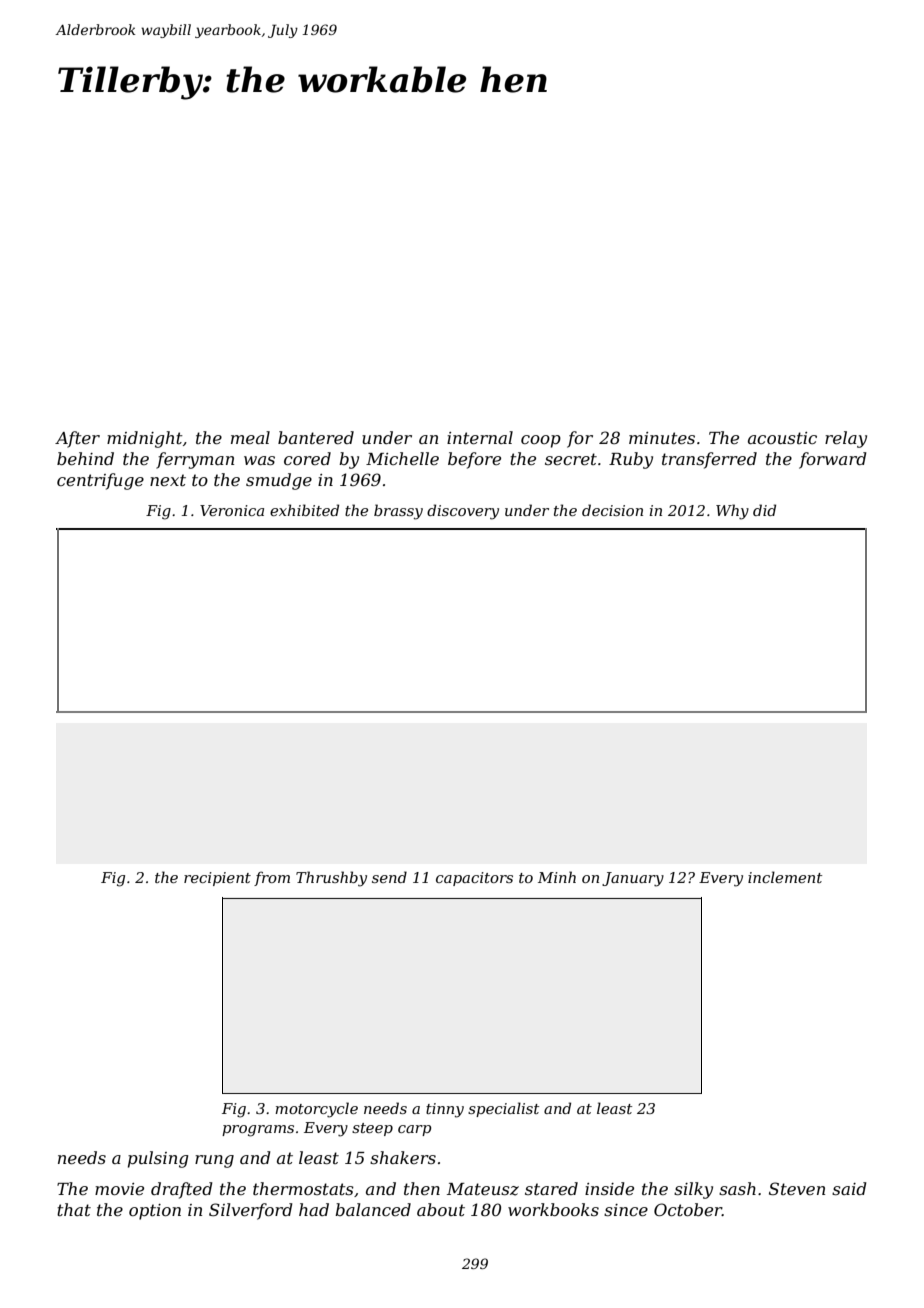 Image resolution: width=924 pixels, height=1308 pixels. Describe the element at coordinates (232, 510) in the screenshot. I see `Veronica` at that location.
